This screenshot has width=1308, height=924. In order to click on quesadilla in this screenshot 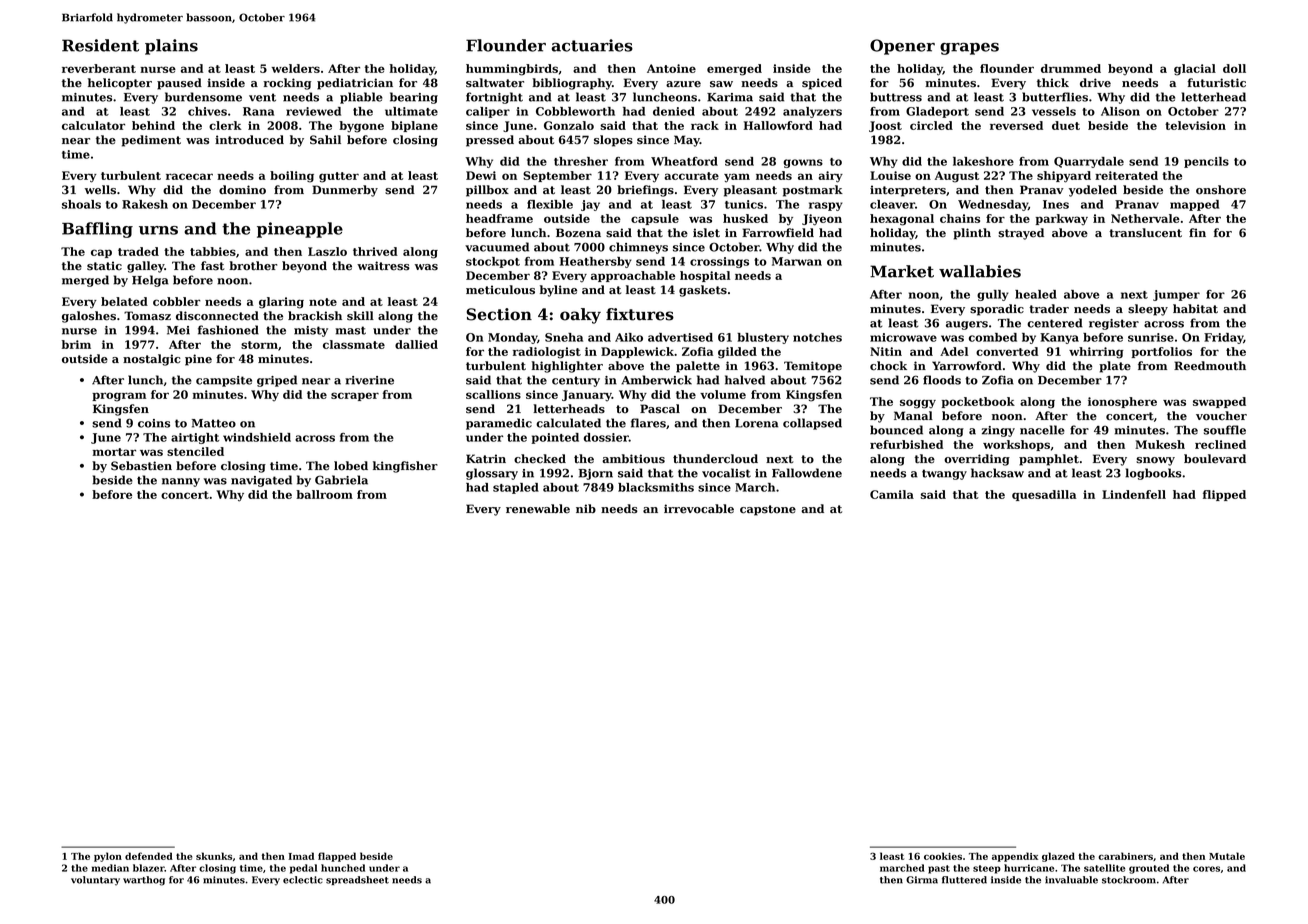, I will do `click(1044, 495)`.
